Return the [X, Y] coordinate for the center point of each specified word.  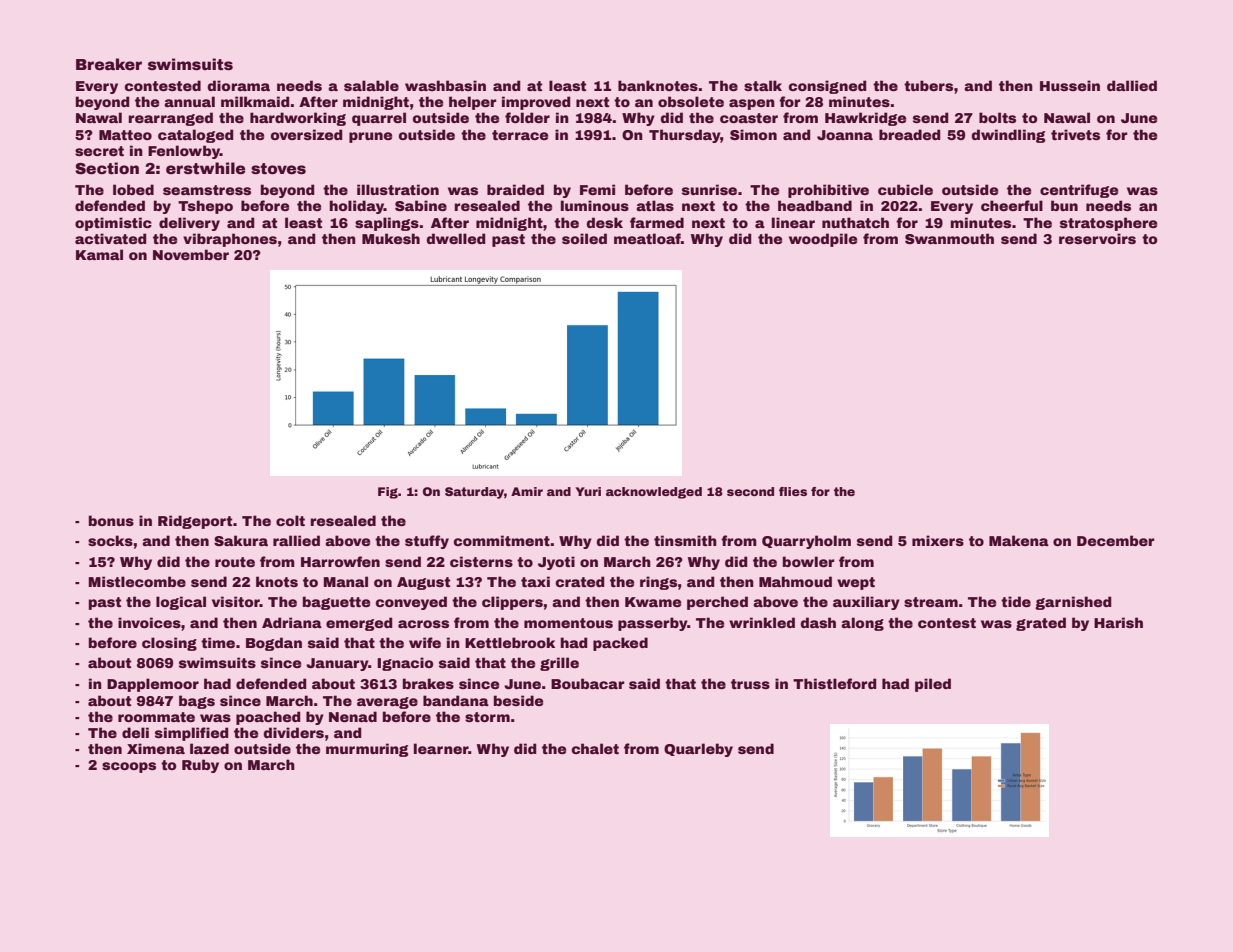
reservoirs [1097, 238]
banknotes [658, 85]
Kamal [99, 254]
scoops [129, 767]
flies [793, 491]
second [750, 491]
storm [487, 717]
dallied [1132, 85]
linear [793, 222]
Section [107, 168]
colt [290, 520]
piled [933, 685]
